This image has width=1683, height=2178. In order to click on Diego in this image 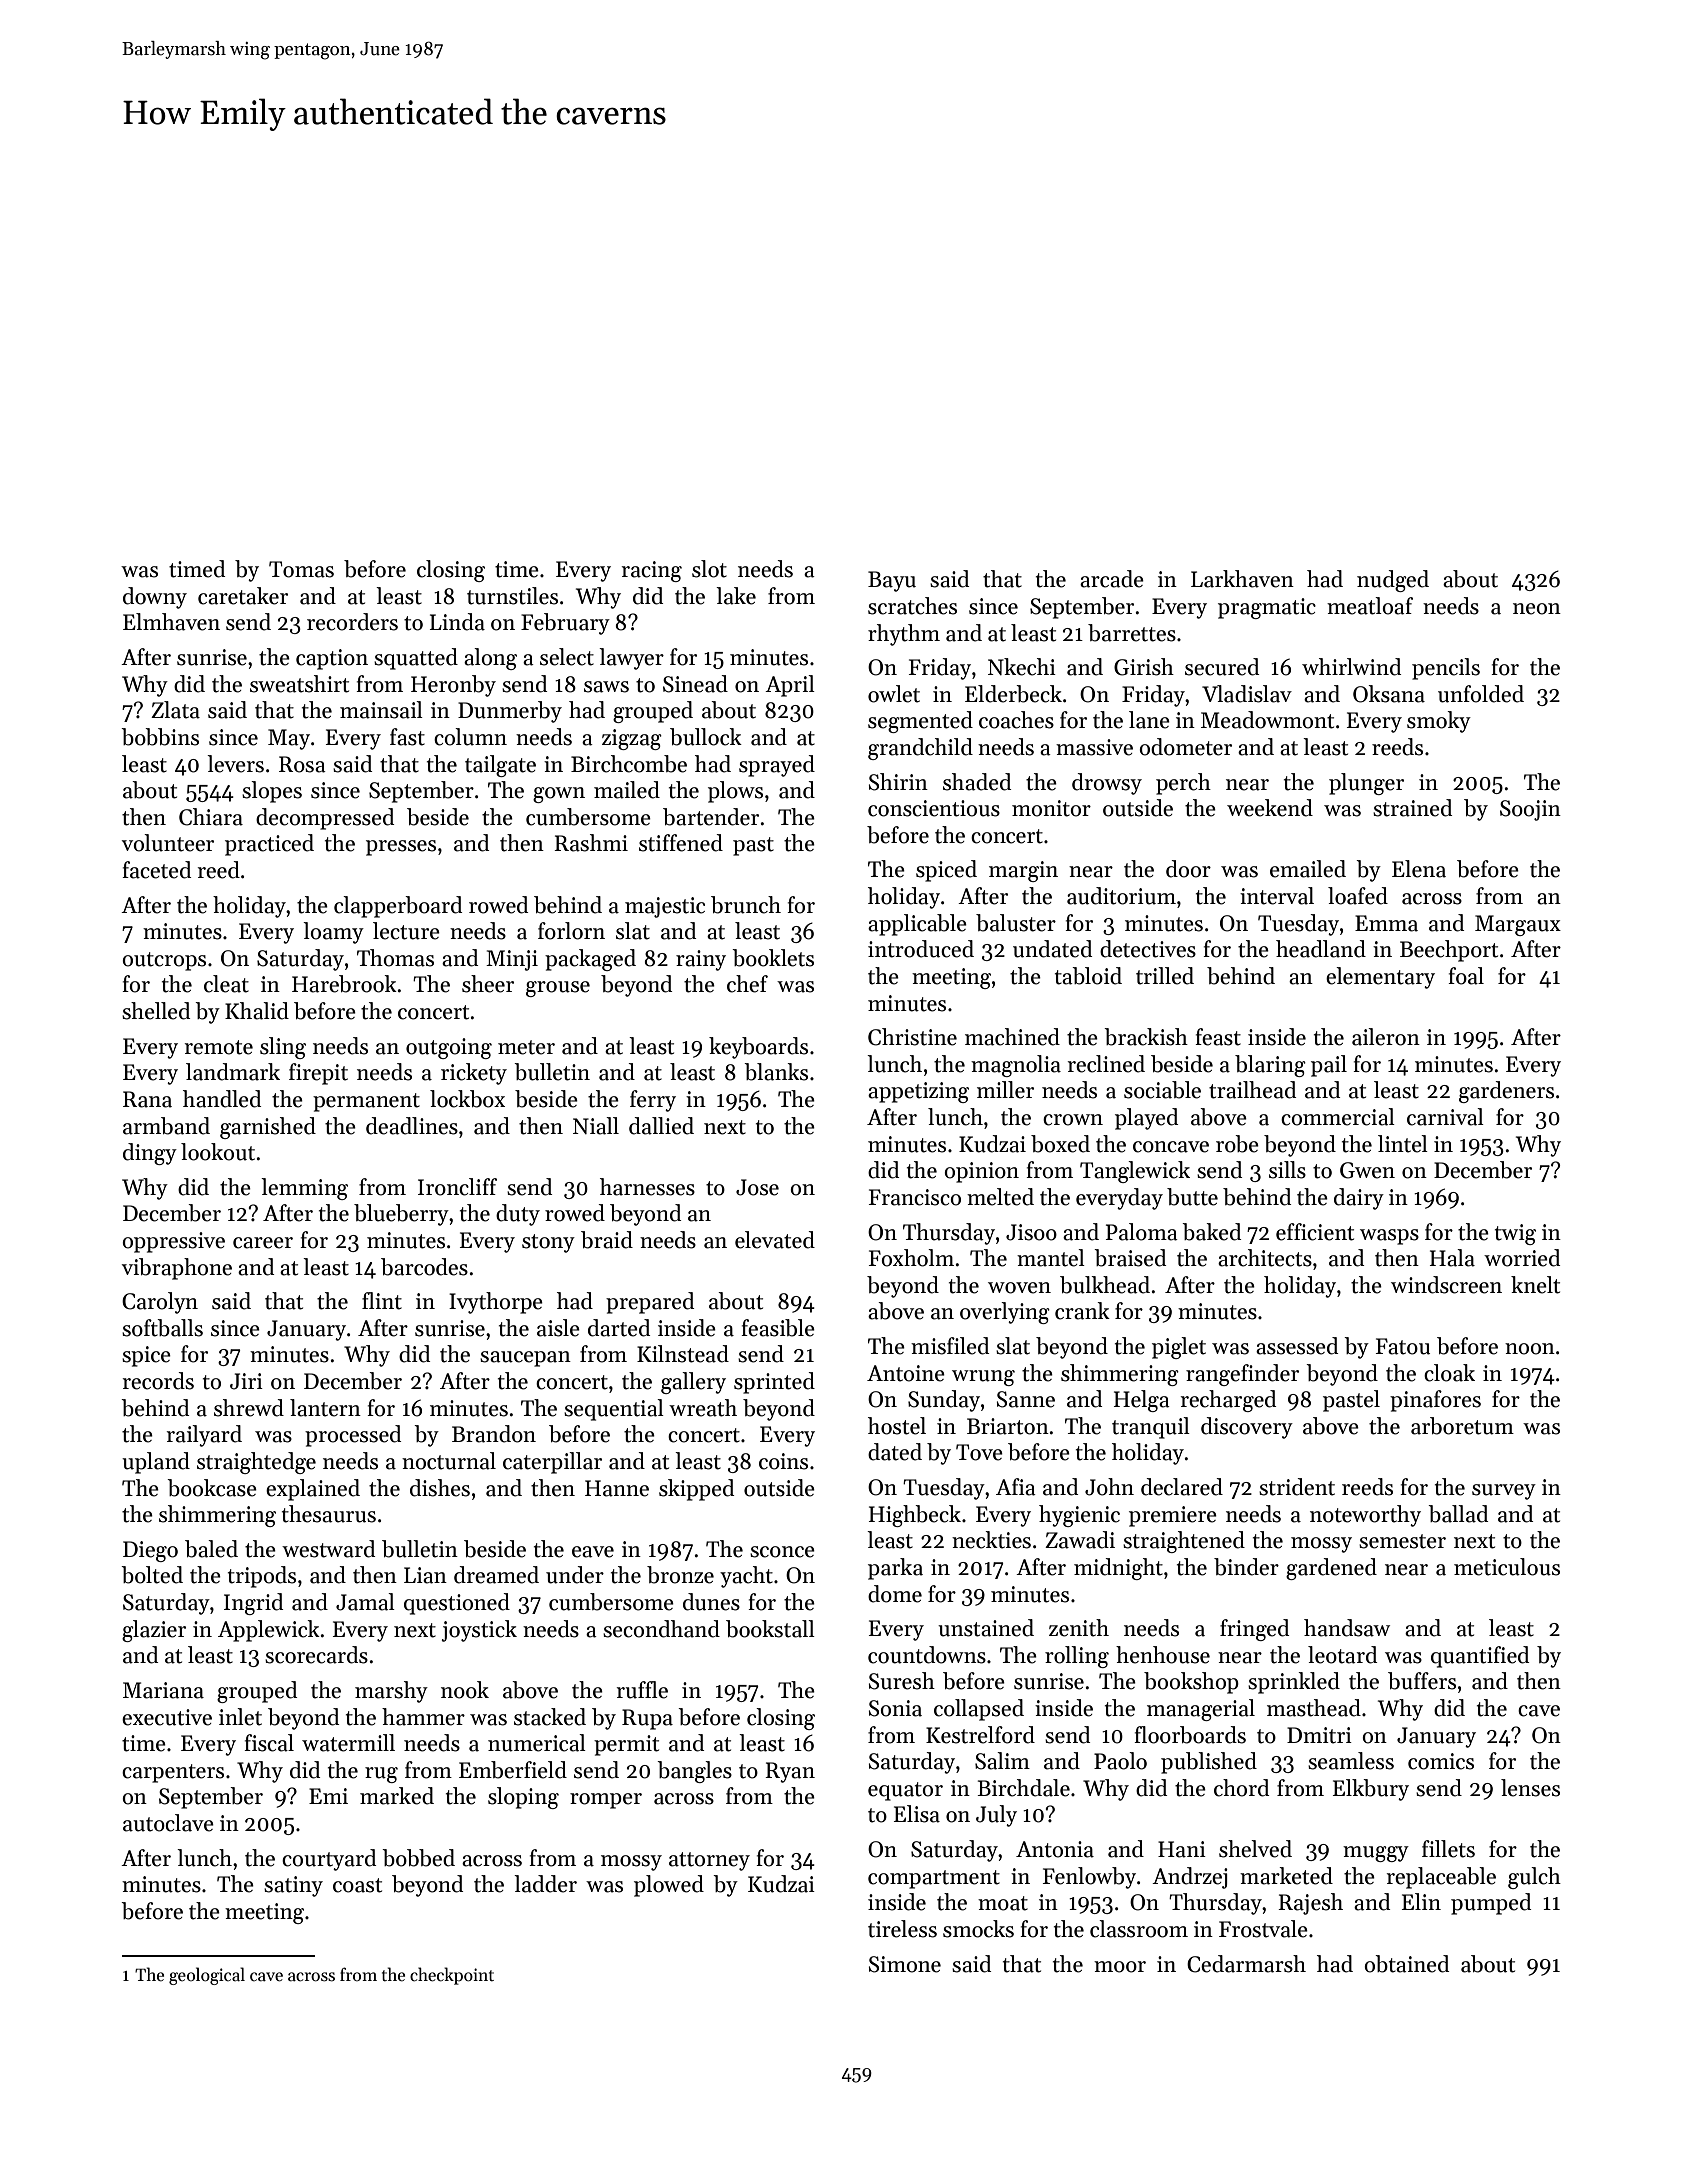, I will do `click(150, 1551)`.
